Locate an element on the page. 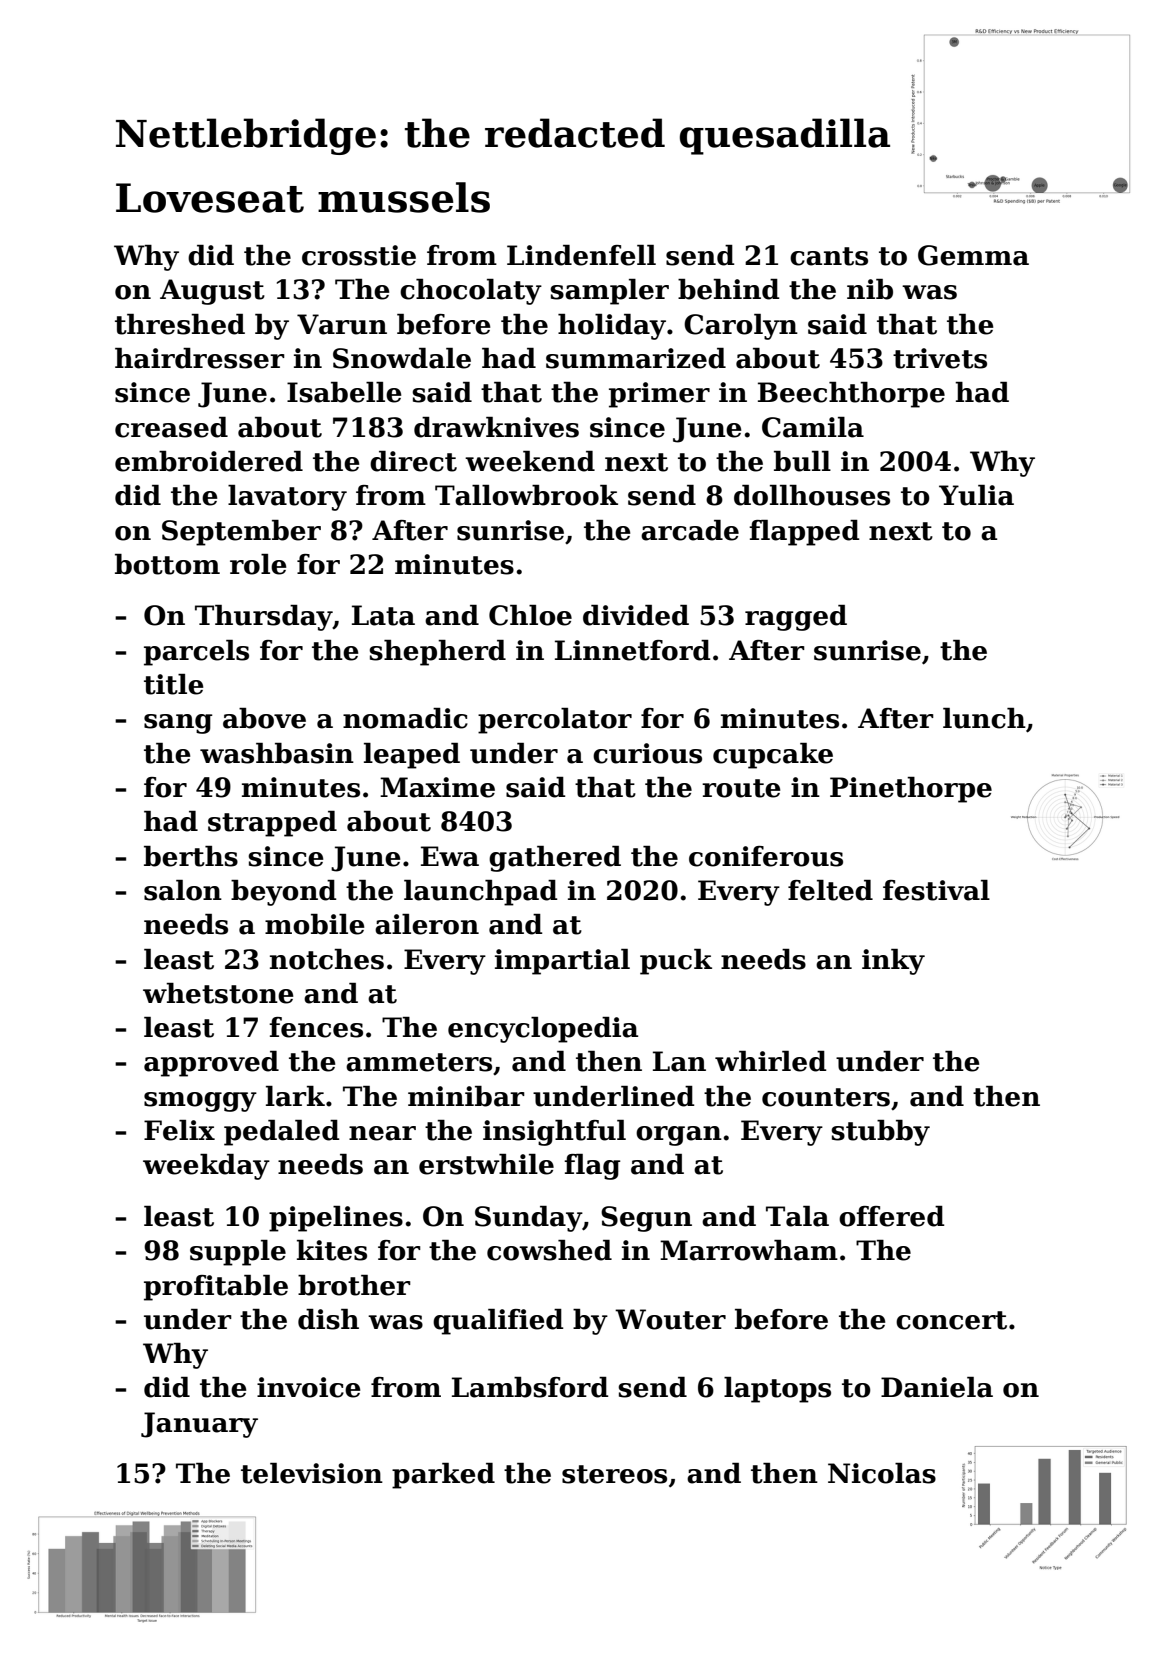  ragged is located at coordinates (796, 618).
